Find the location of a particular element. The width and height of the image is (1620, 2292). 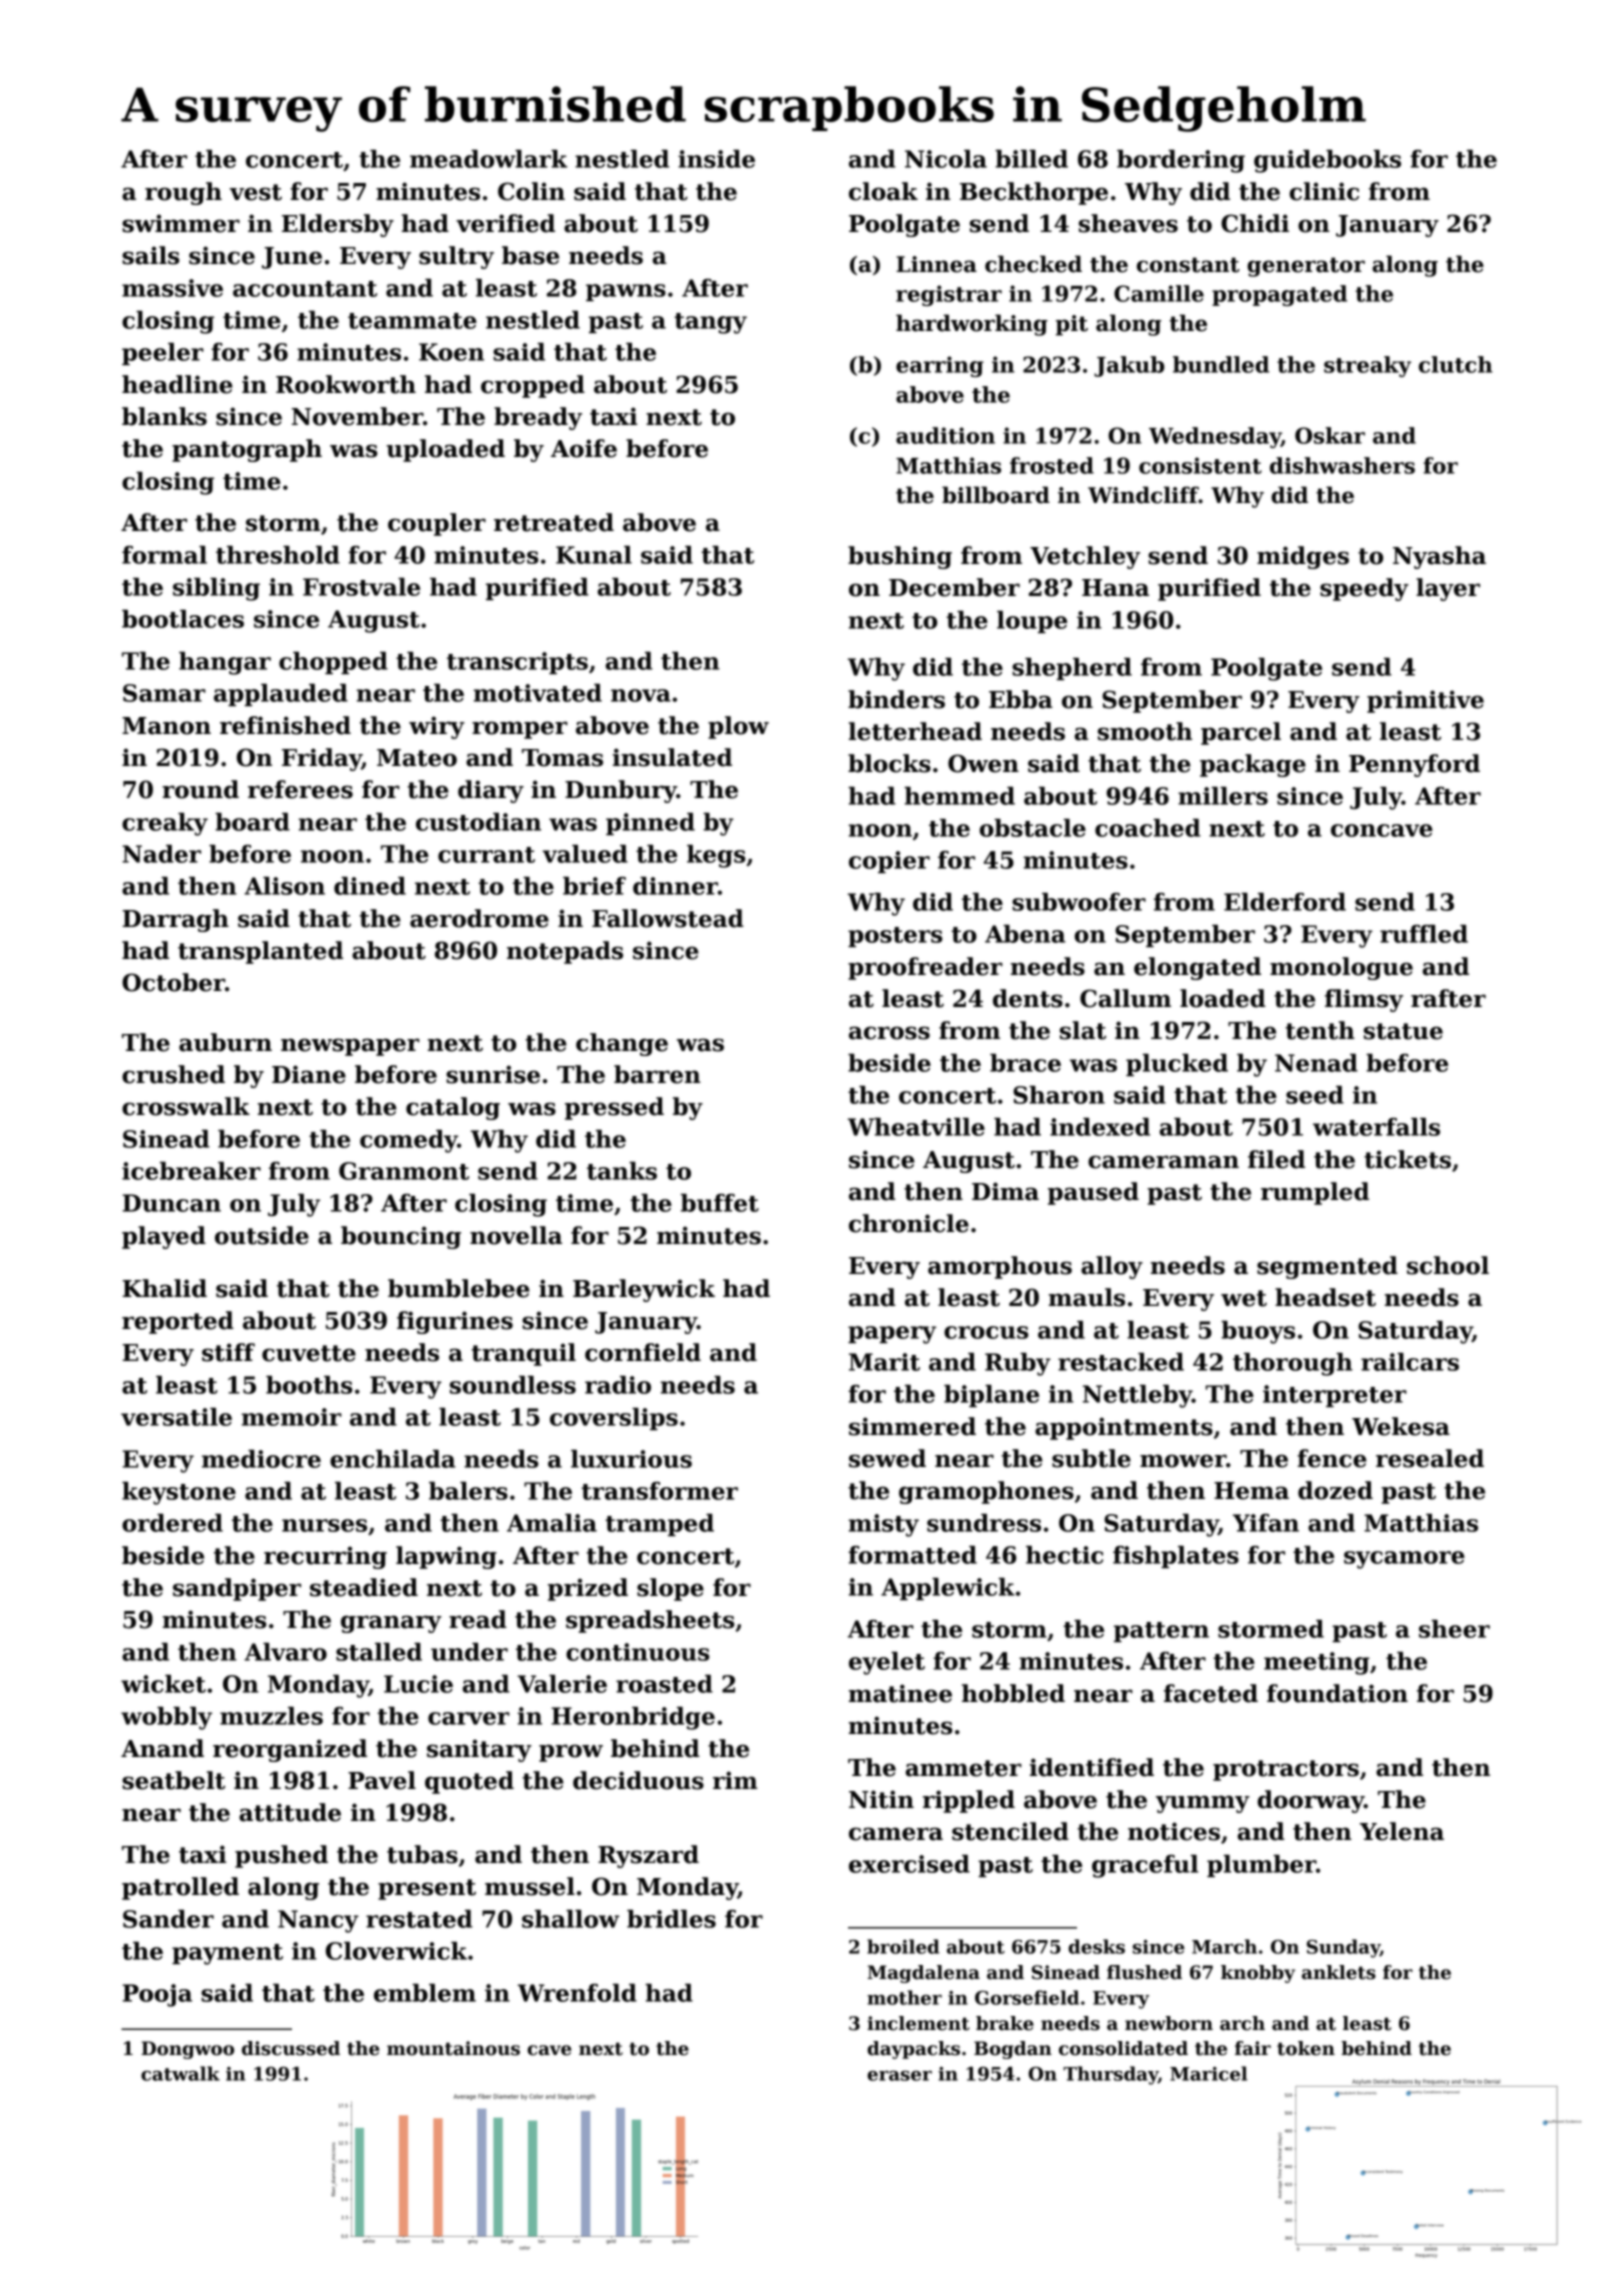

Beckthorpe is located at coordinates (1034, 193).
